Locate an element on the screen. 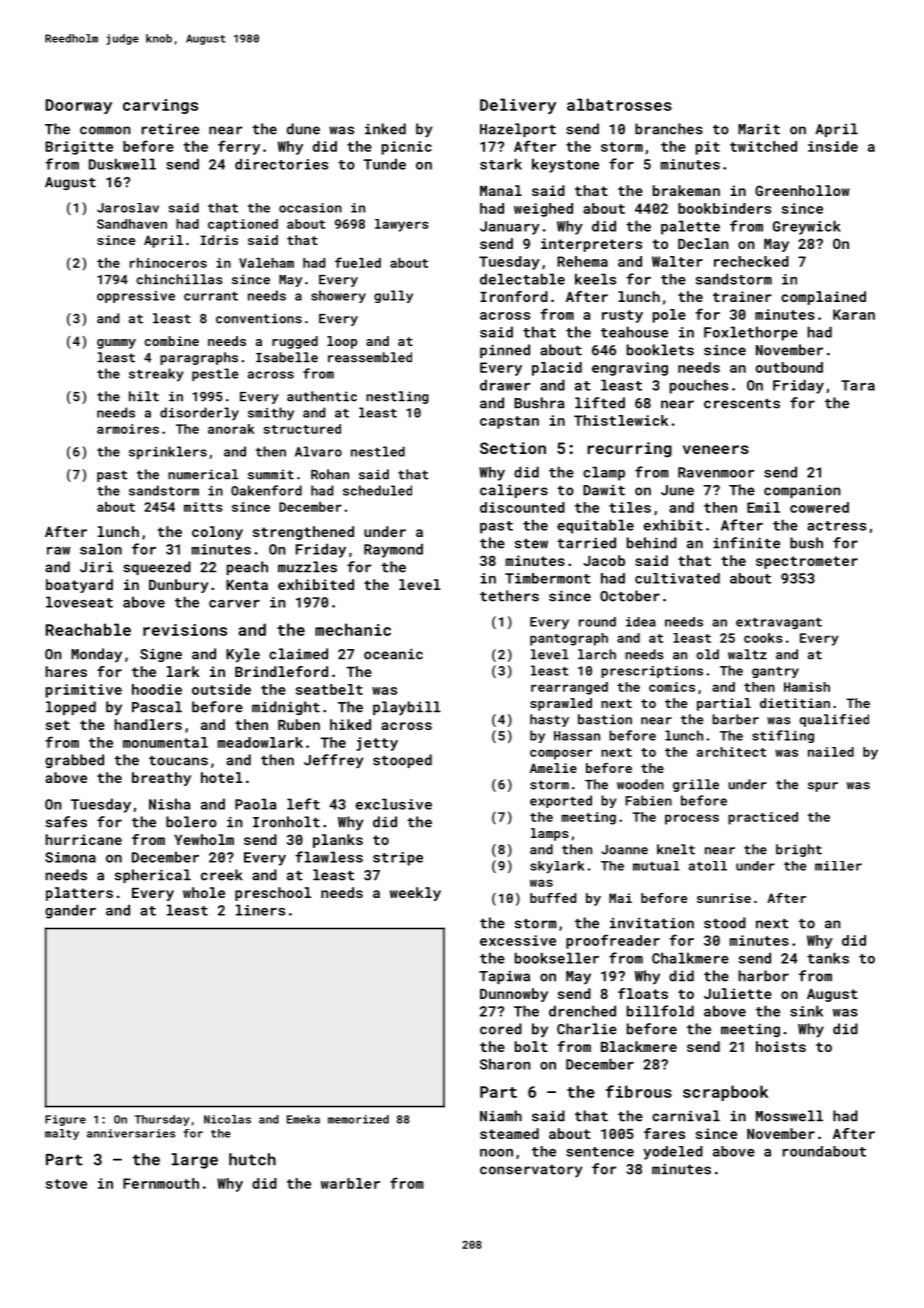 Image resolution: width=924 pixels, height=1308 pixels. platters is located at coordinates (79, 894).
